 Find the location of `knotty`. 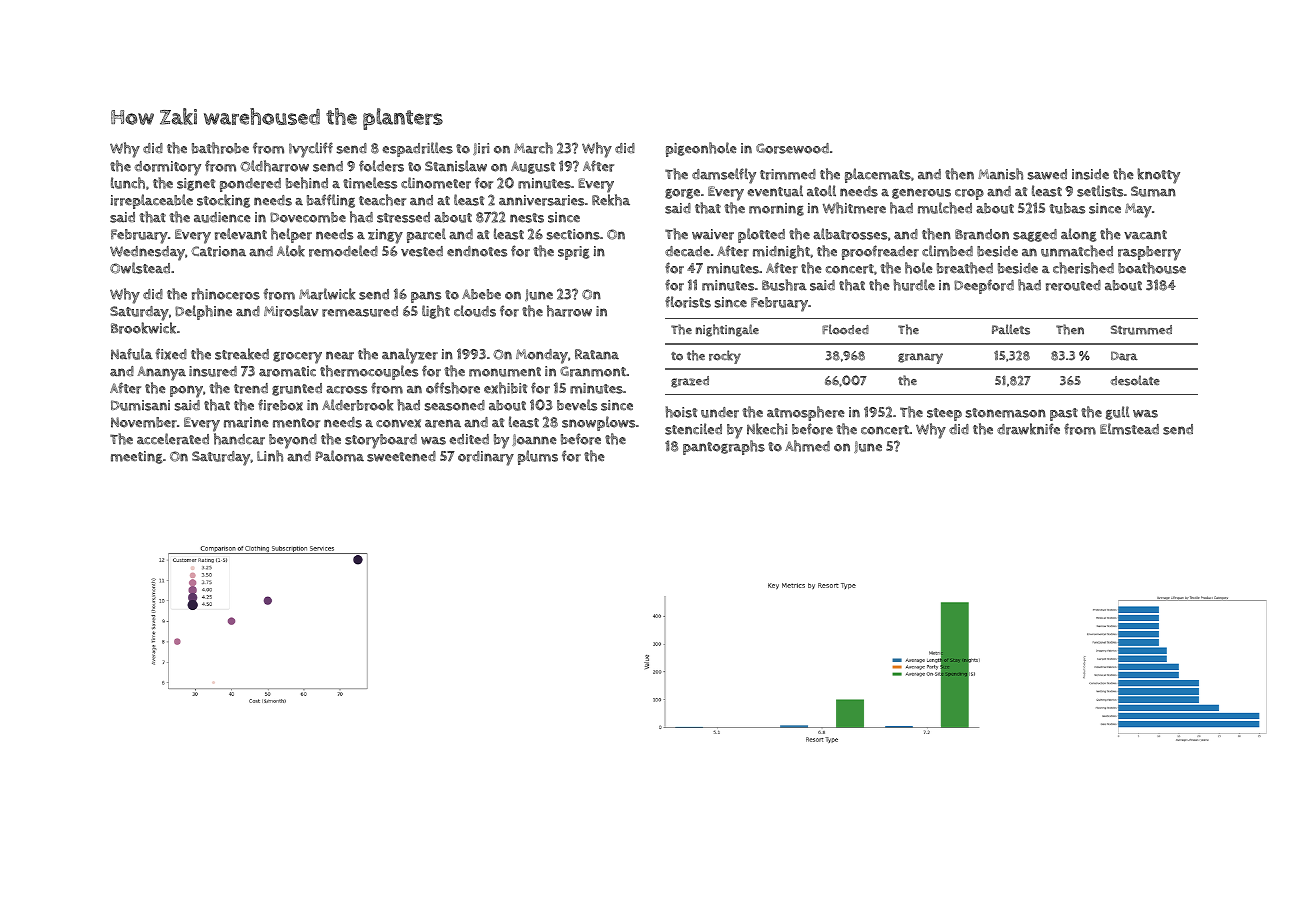

knotty is located at coordinates (1158, 176).
